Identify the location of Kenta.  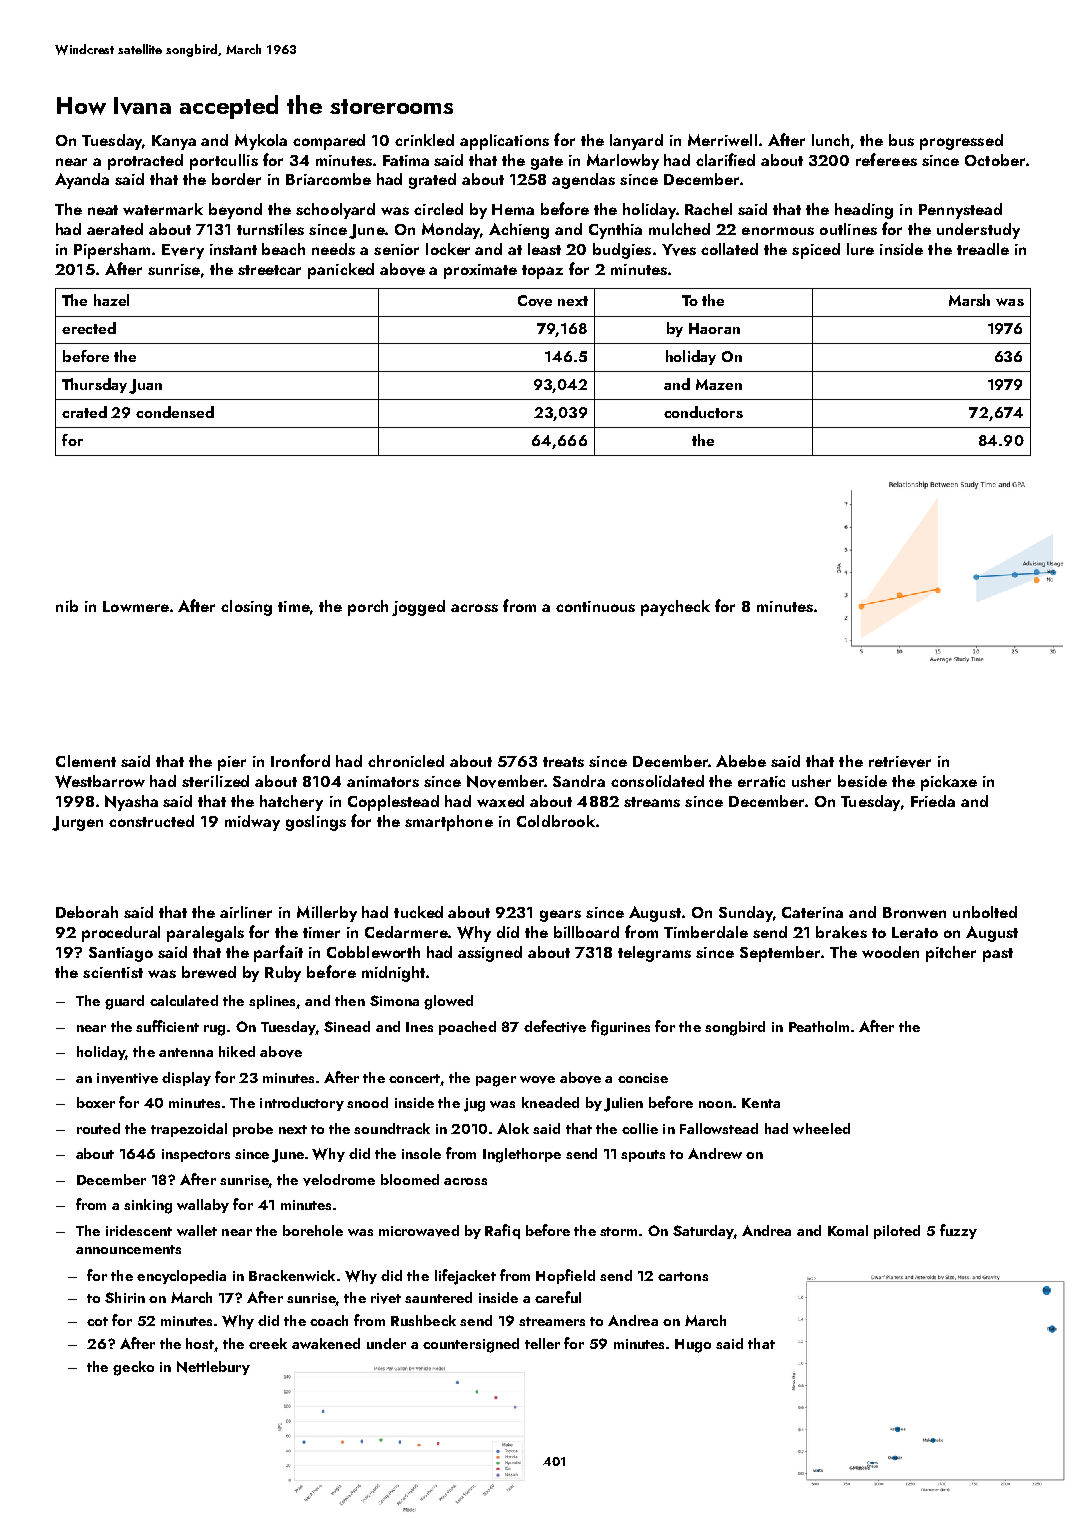
(761, 1103).
